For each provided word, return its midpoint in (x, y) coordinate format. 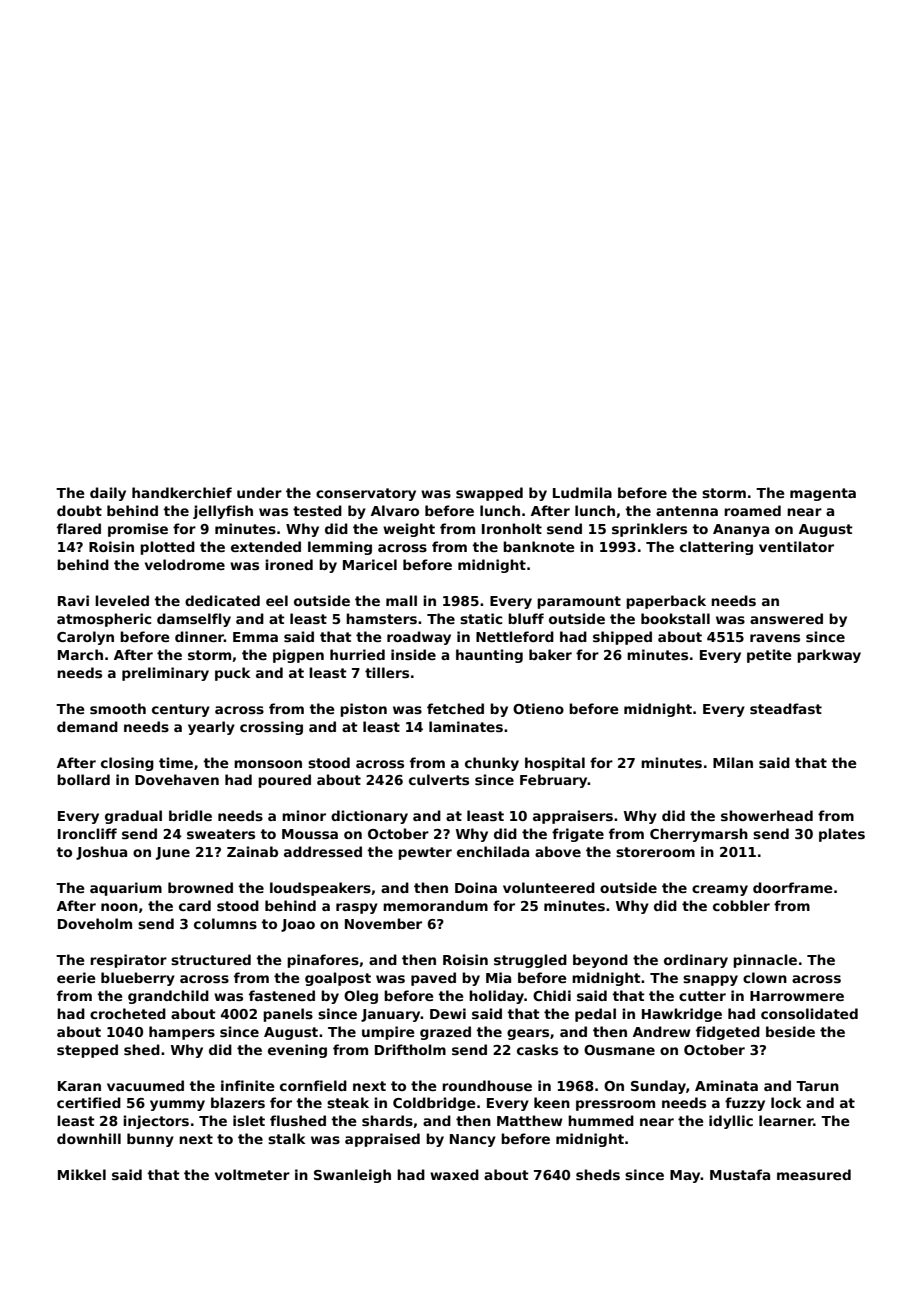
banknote (538, 546)
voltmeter (252, 1174)
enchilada (493, 851)
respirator (128, 961)
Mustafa (740, 1174)
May (685, 1176)
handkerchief (182, 492)
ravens (775, 638)
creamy (720, 890)
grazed (445, 1033)
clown (765, 977)
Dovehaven (177, 779)
